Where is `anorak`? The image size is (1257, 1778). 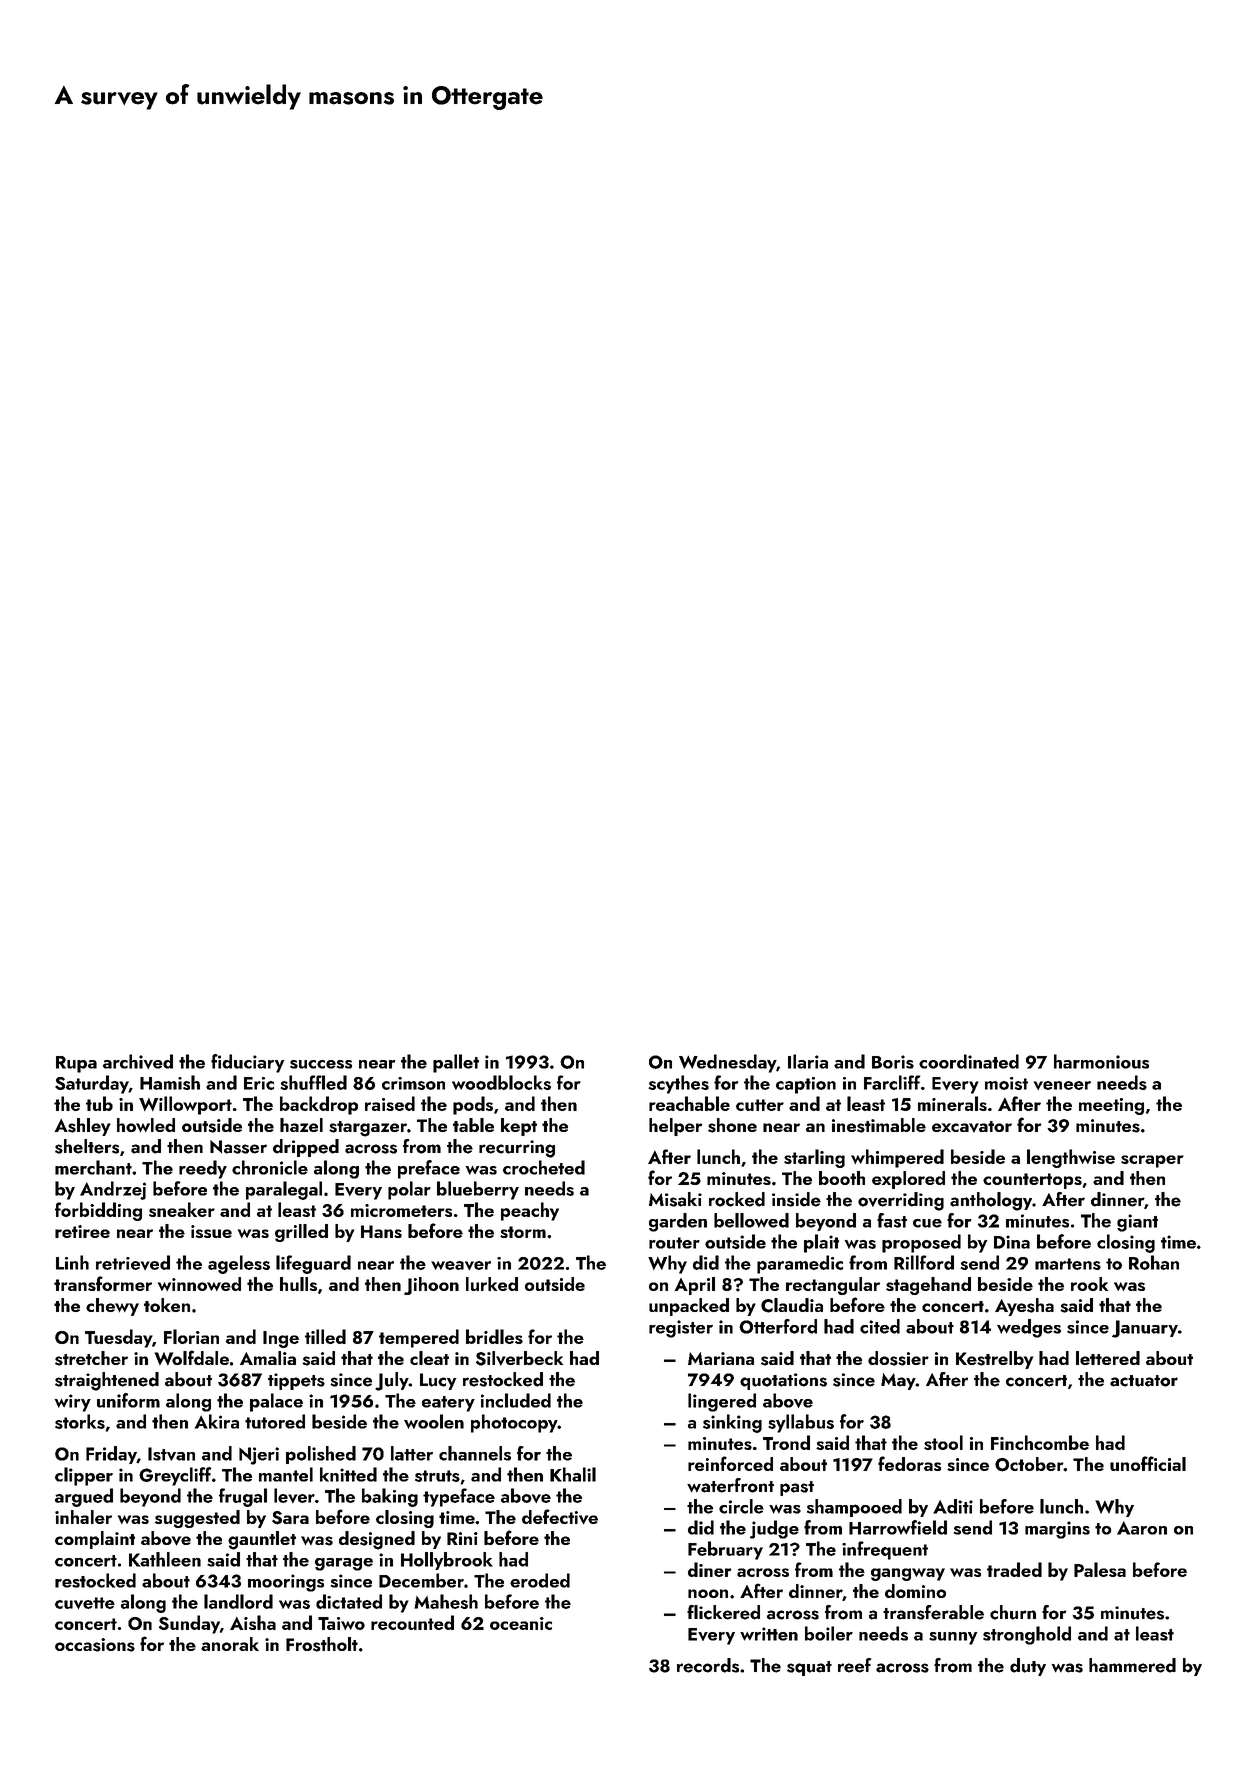
anorak is located at coordinates (230, 1644).
